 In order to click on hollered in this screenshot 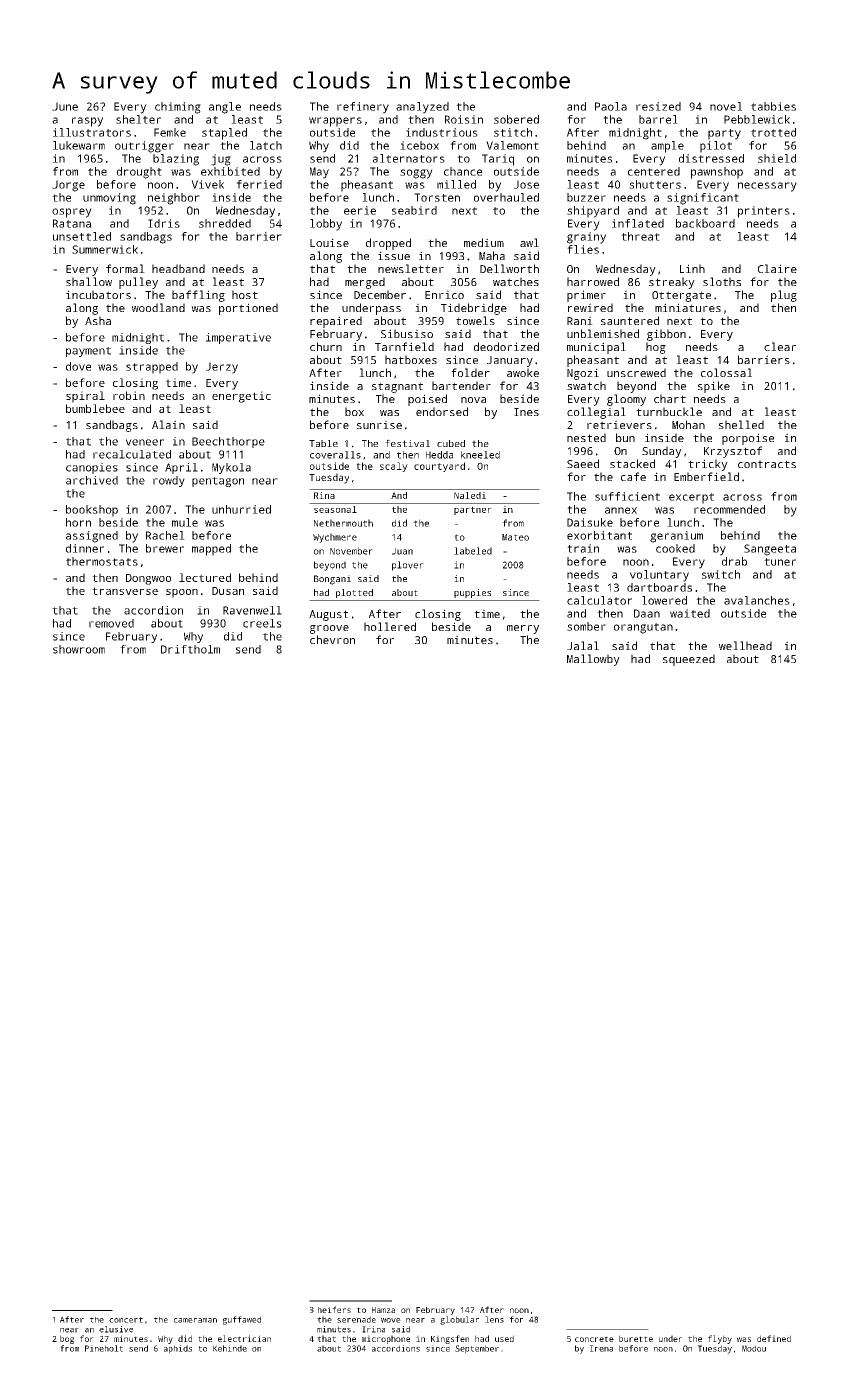, I will do `click(390, 626)`.
